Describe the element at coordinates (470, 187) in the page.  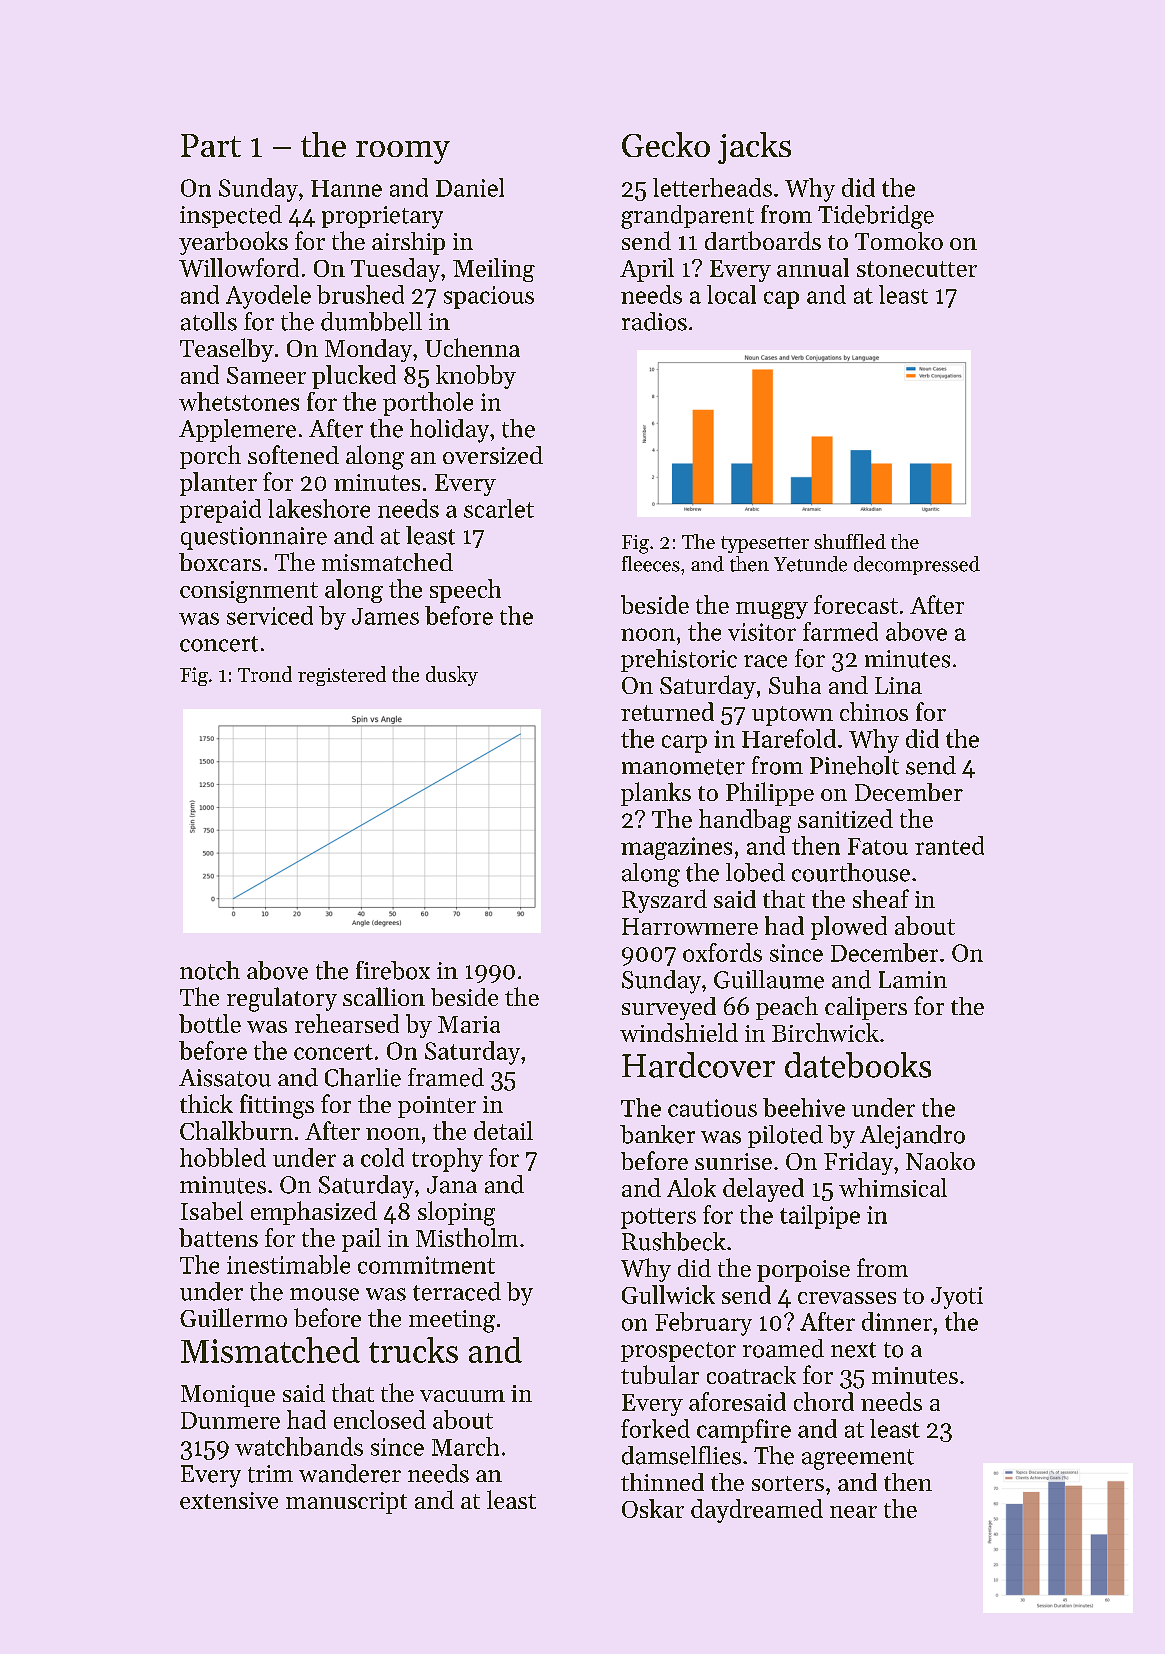
I see `Daniel` at that location.
